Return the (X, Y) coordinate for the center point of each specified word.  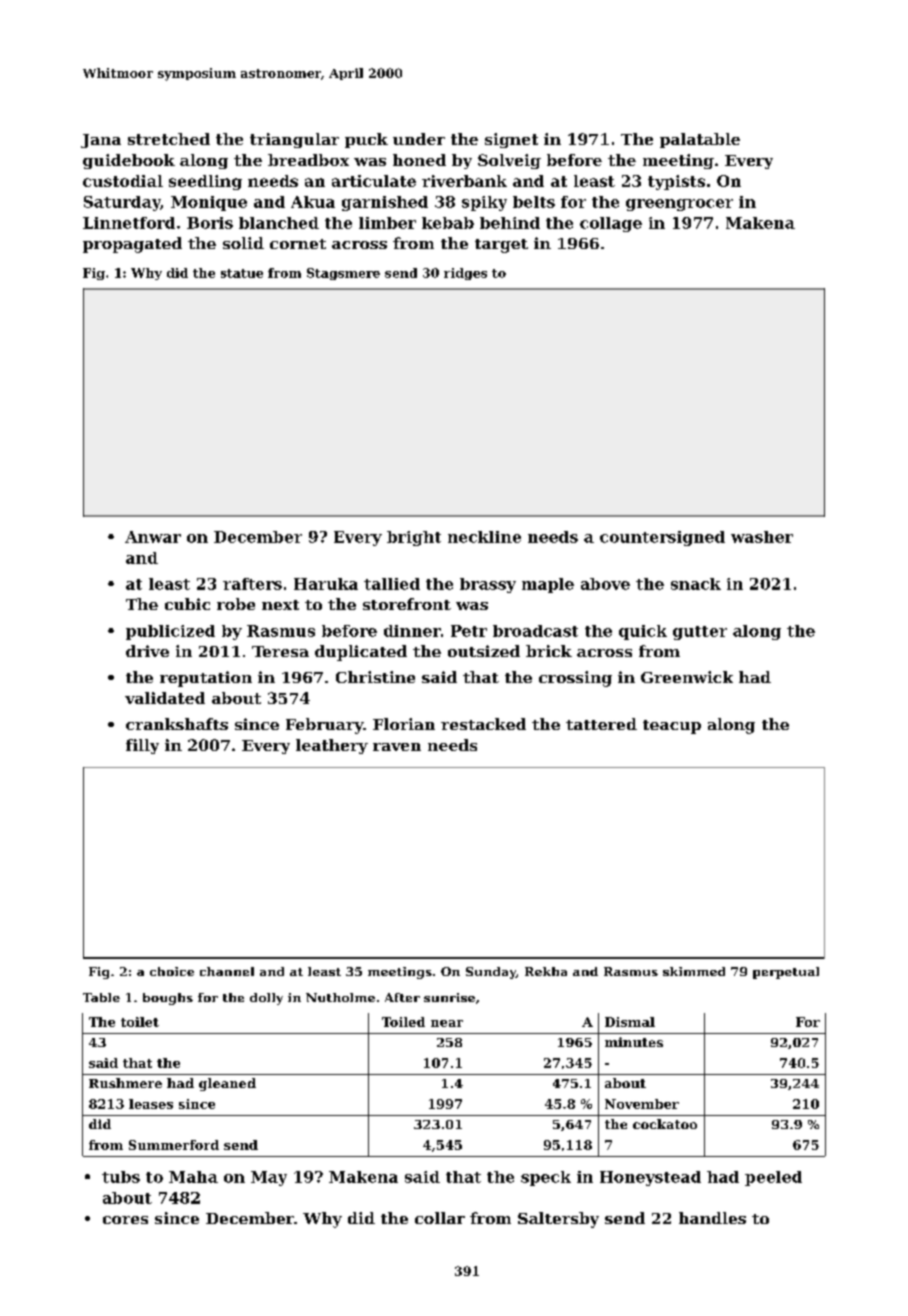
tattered (601, 724)
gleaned (227, 1084)
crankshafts (177, 724)
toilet (140, 1022)
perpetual (786, 973)
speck (546, 1178)
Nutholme (340, 997)
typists (676, 182)
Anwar (153, 537)
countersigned (662, 538)
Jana (101, 141)
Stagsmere (343, 274)
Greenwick (687, 677)
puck (366, 140)
